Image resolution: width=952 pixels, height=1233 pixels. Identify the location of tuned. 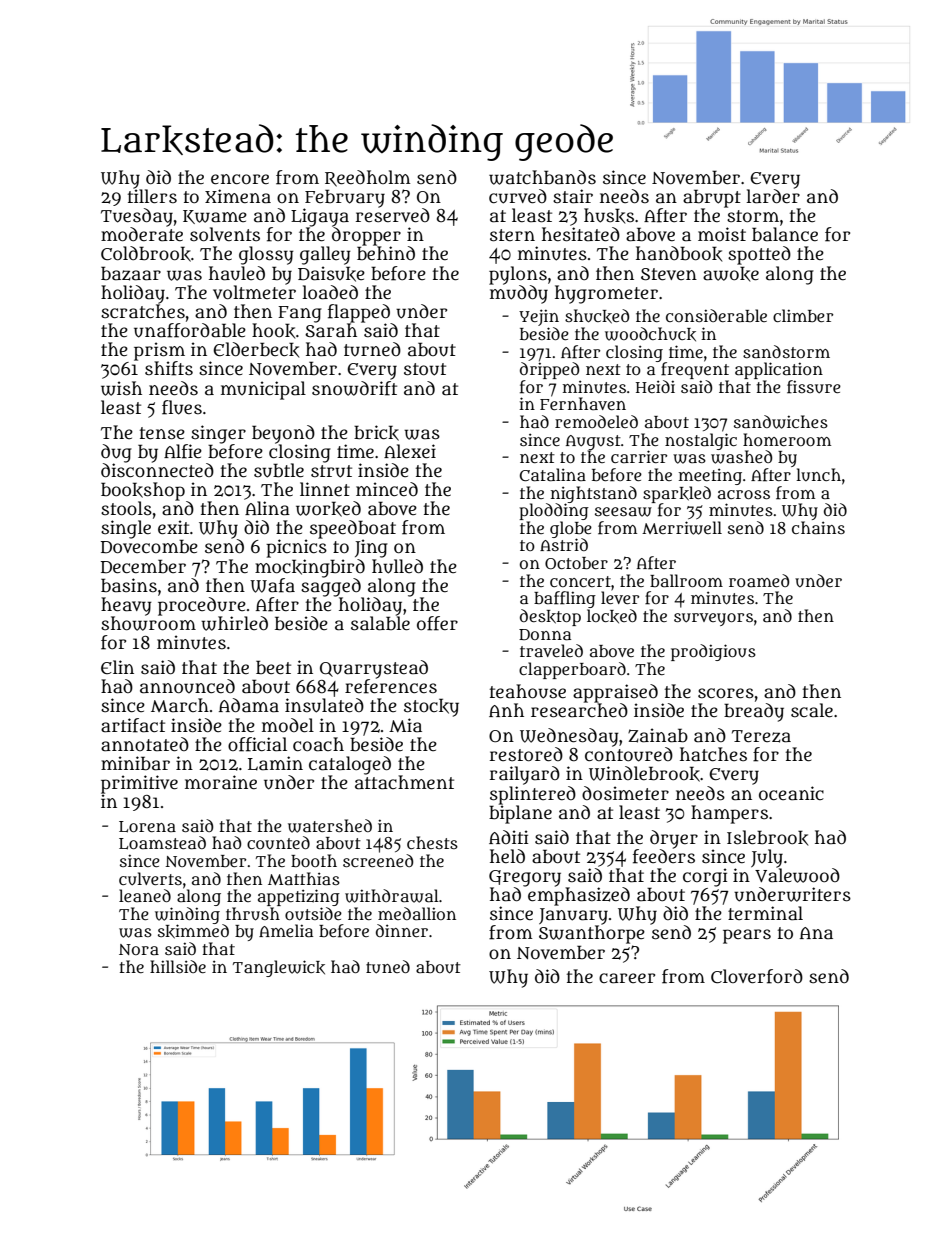
(388, 967).
